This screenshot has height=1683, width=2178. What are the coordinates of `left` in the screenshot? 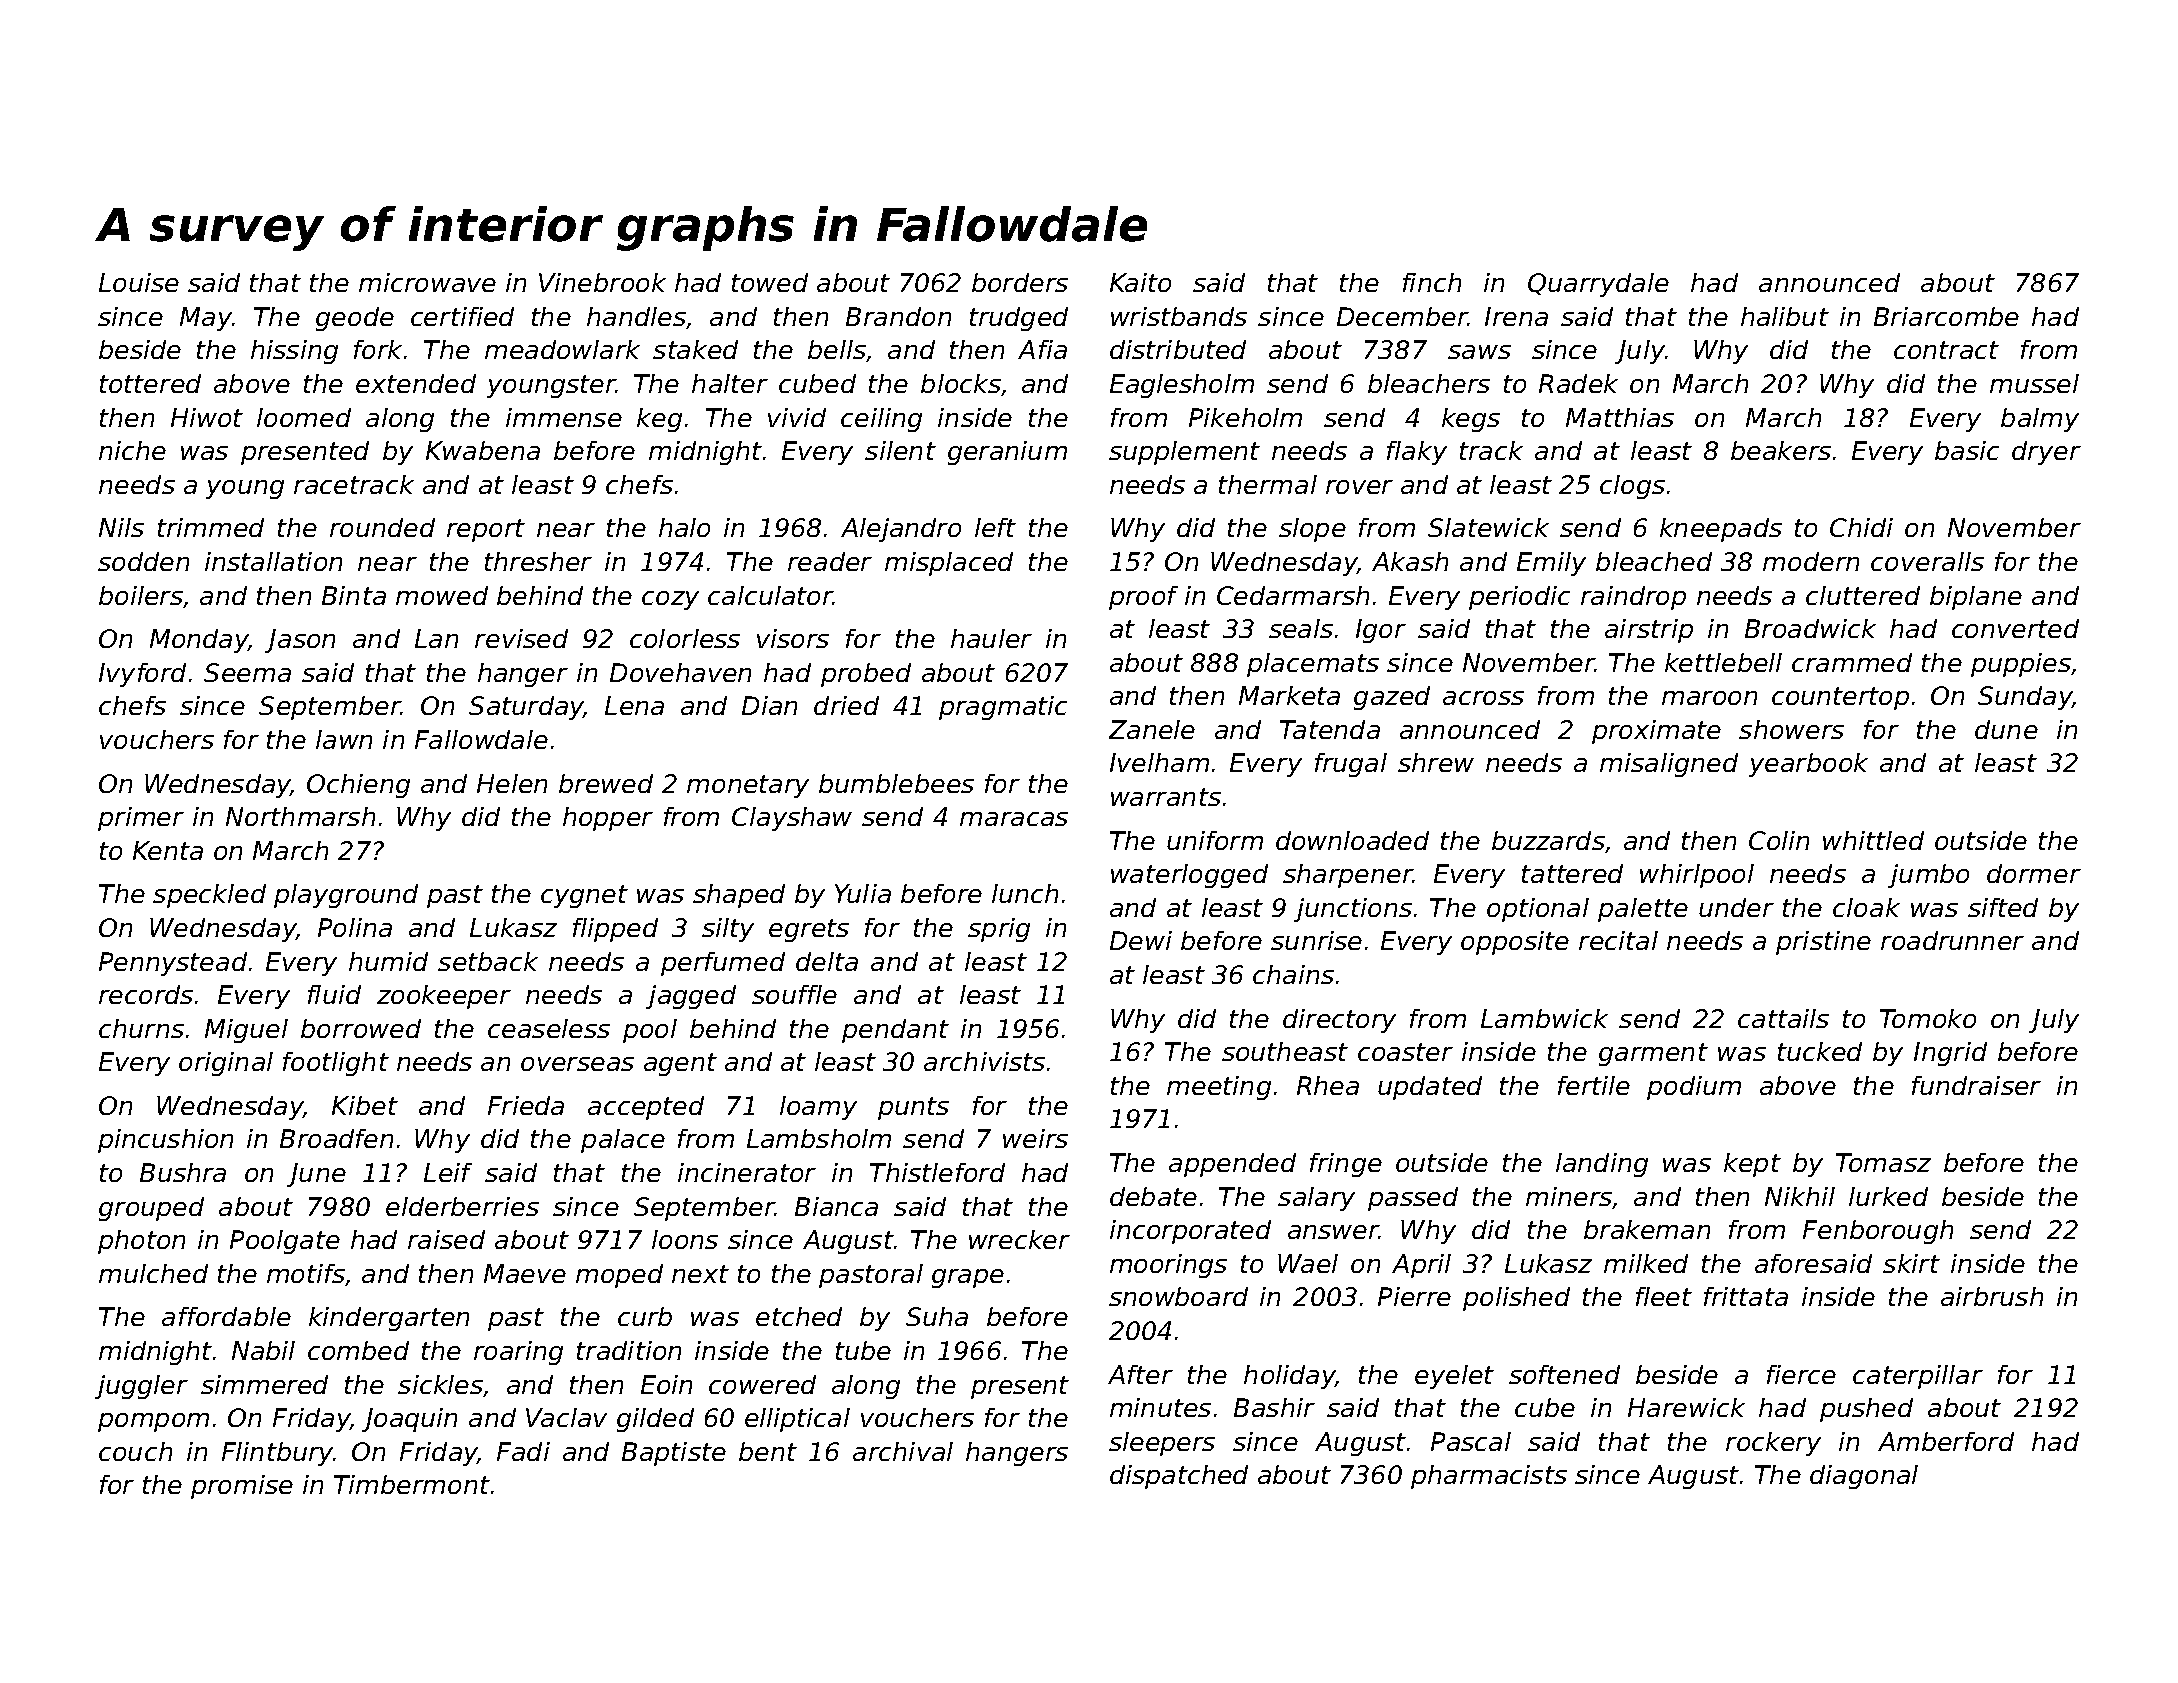 It's located at (995, 527).
